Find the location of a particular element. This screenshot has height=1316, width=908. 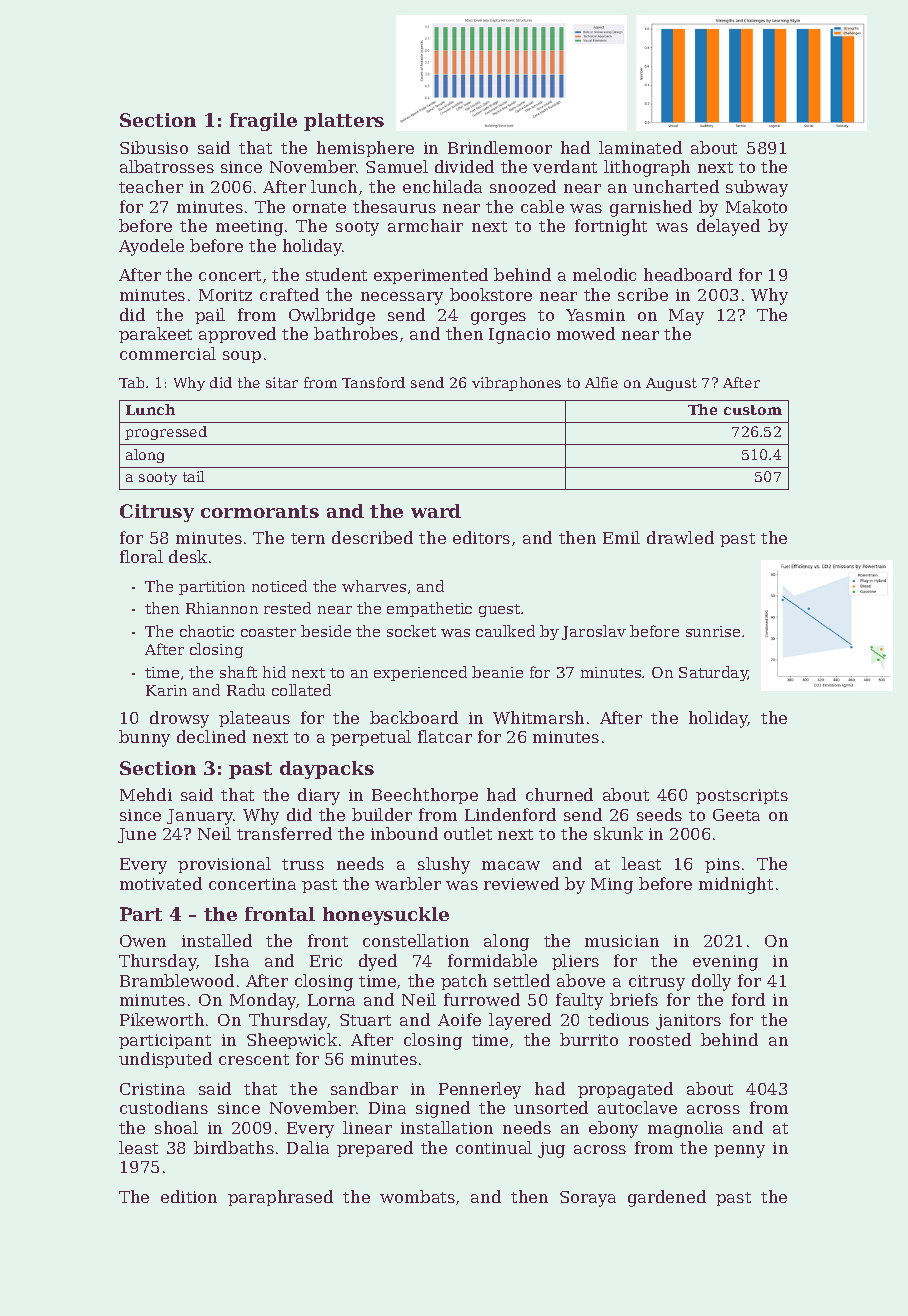

experienced is located at coordinates (420, 673).
